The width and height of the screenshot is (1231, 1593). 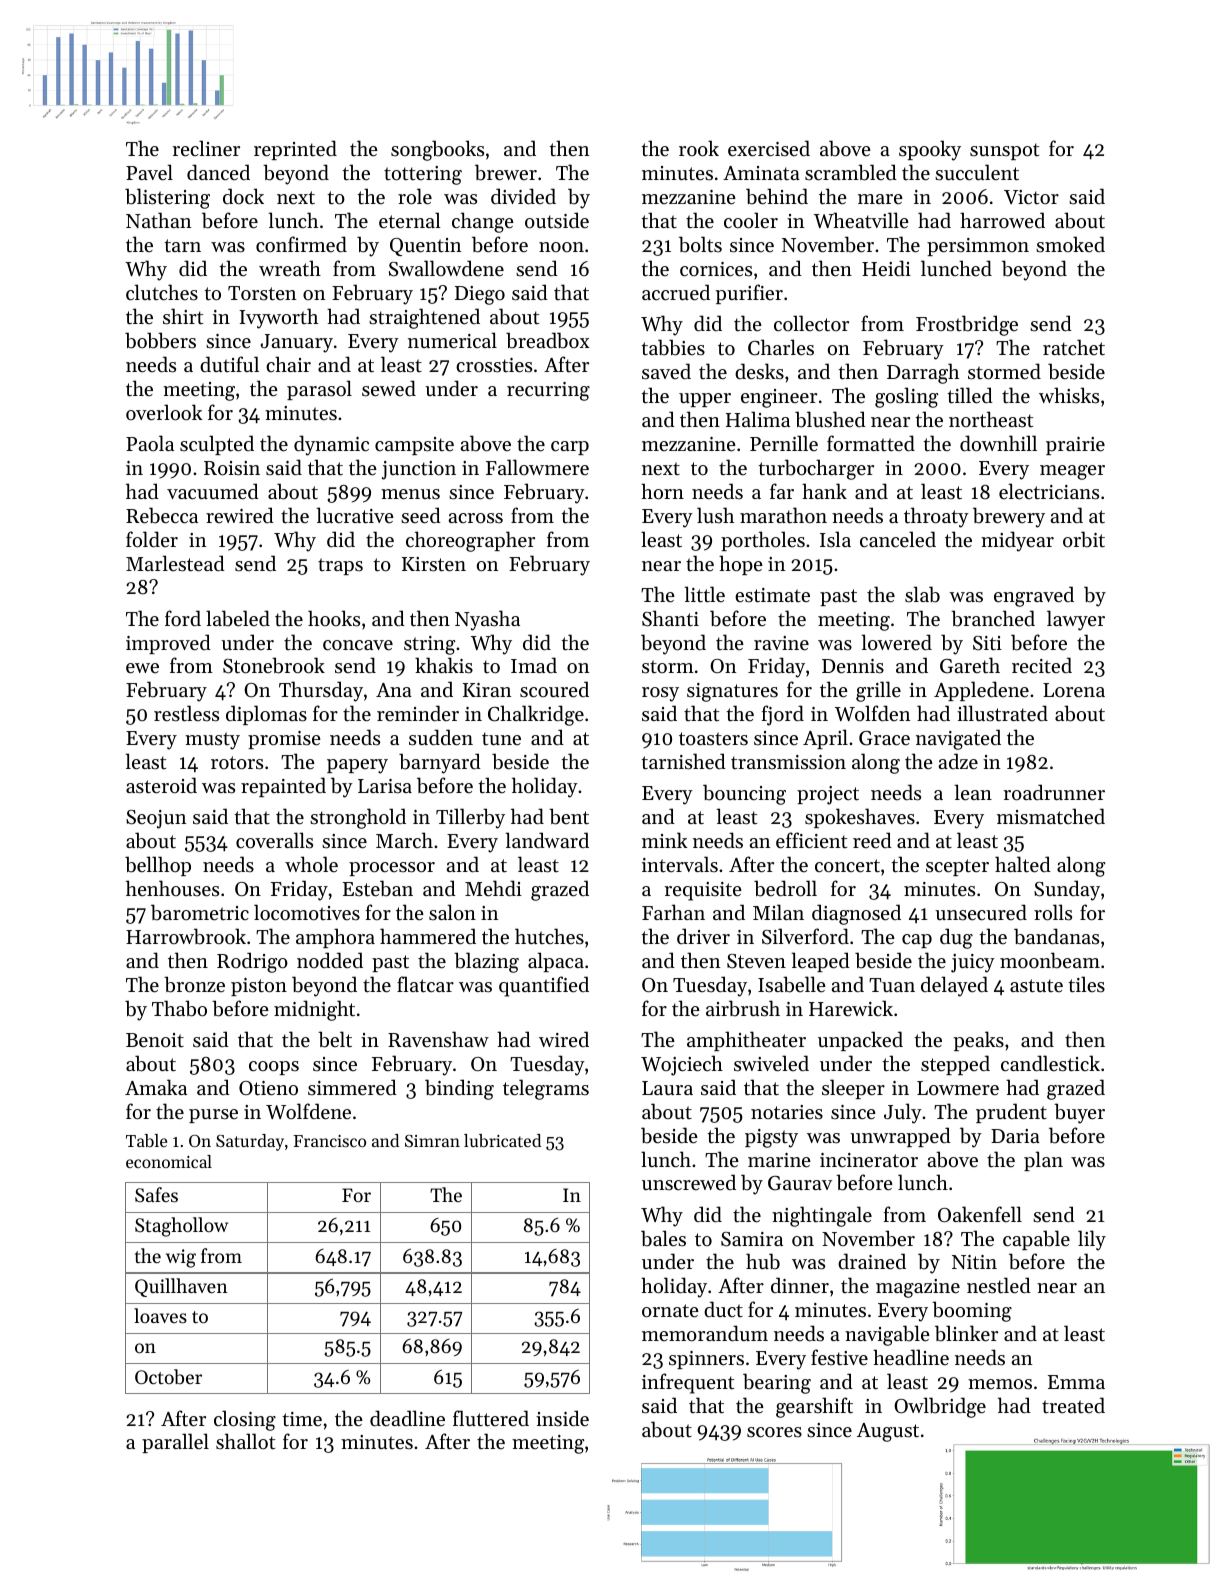 What do you see at coordinates (783, 515) in the screenshot?
I see `marathon` at bounding box center [783, 515].
